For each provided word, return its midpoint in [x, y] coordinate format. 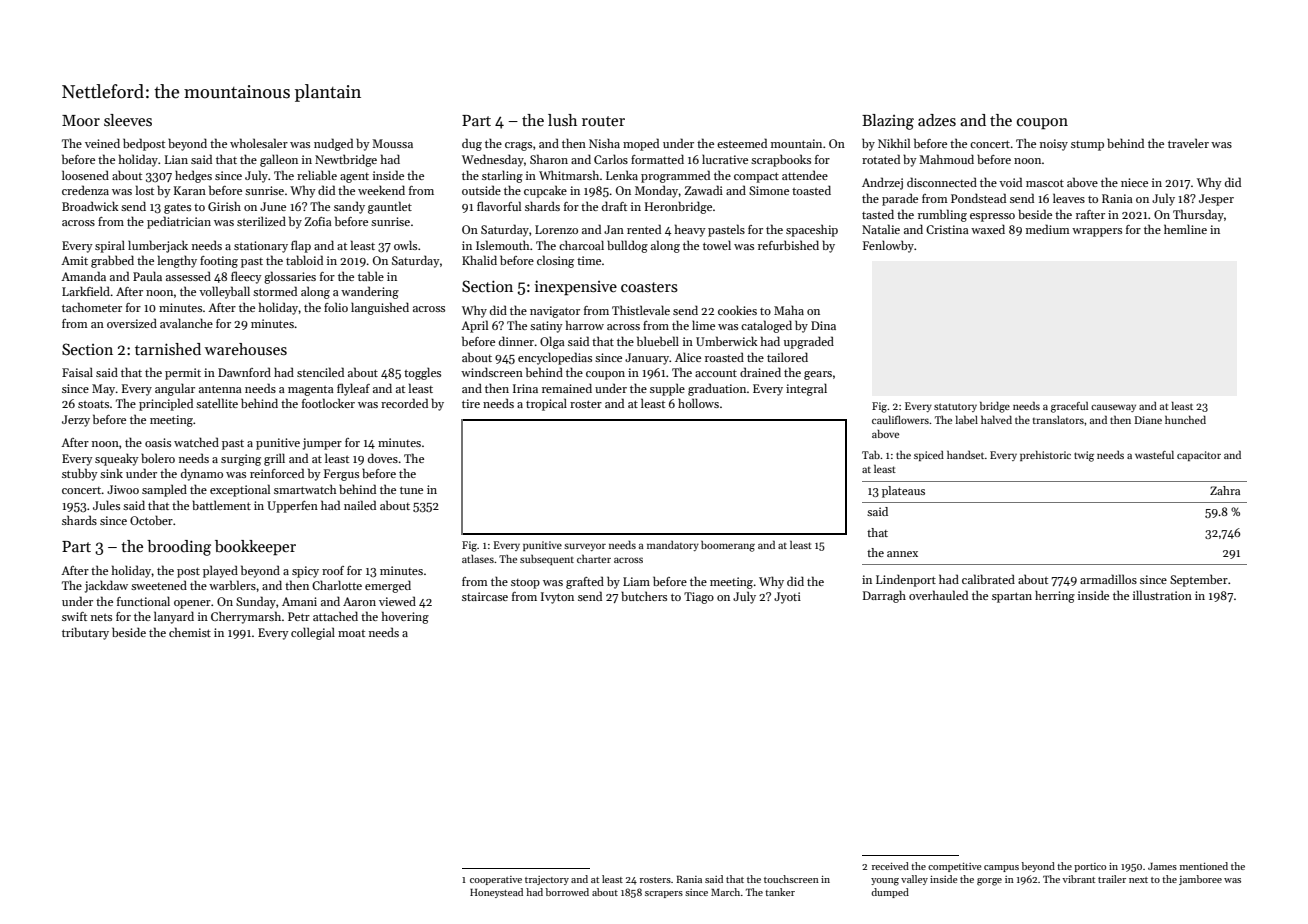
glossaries [290, 277]
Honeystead [496, 893]
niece [1134, 182]
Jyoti [787, 598]
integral [806, 389]
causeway [1113, 408]
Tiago [699, 598]
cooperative [496, 880]
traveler [1188, 143]
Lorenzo [556, 229]
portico [1090, 867]
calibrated [988, 579]
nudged [333, 144]
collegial [313, 633]
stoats [93, 404]
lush [562, 120]
